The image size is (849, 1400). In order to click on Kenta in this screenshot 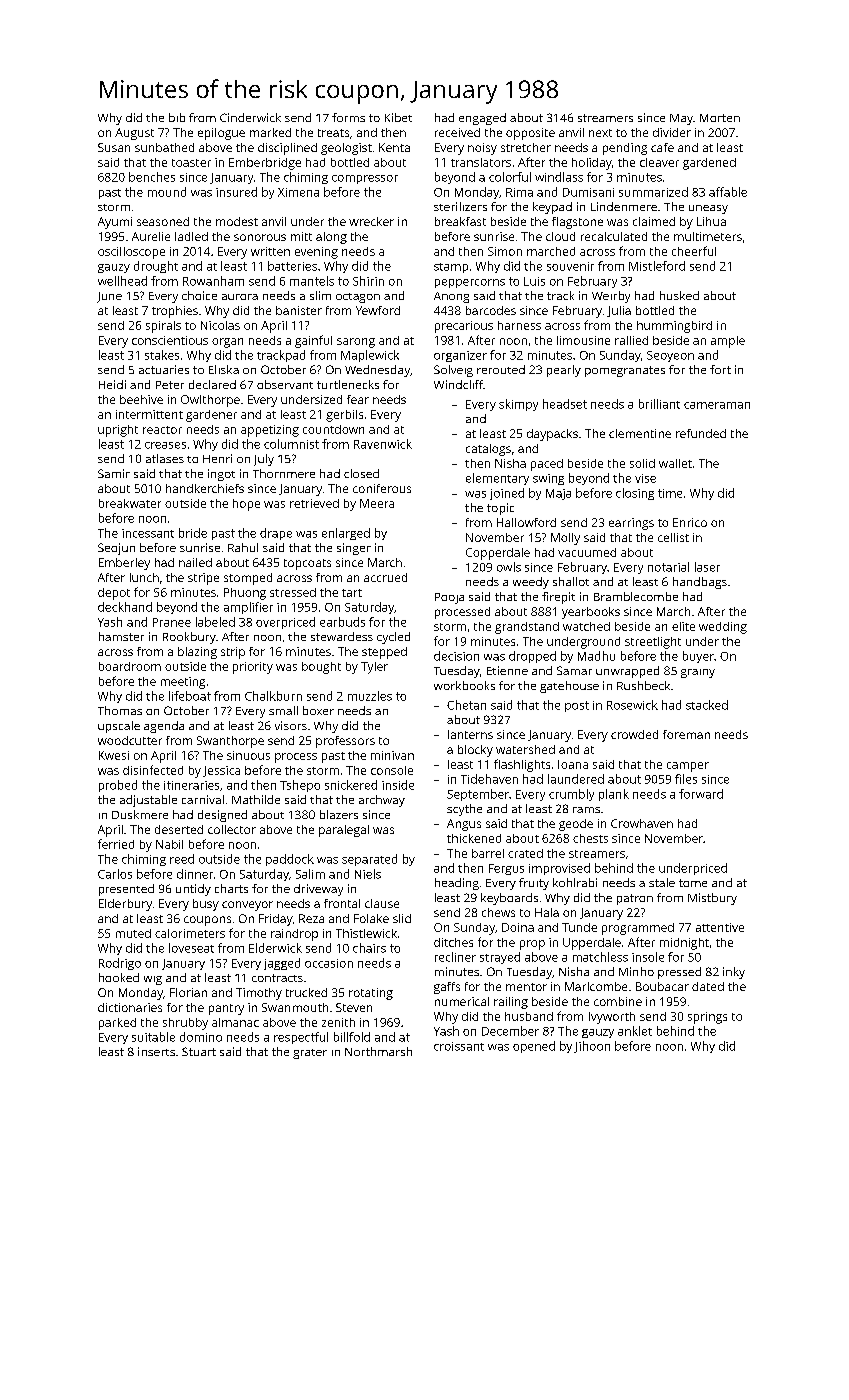, I will do `click(394, 147)`.
